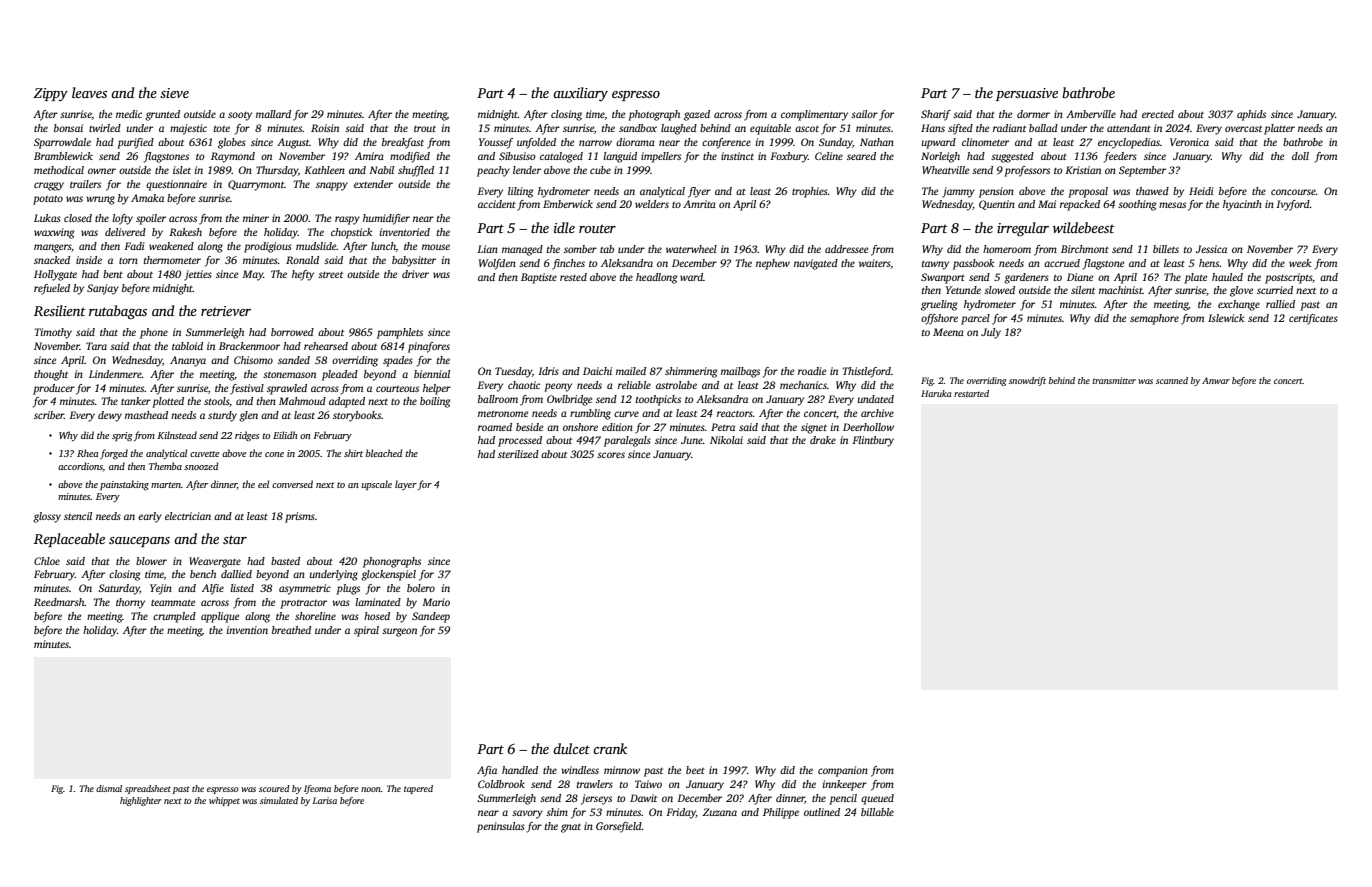  What do you see at coordinates (325, 800) in the page?
I see `Larisa` at bounding box center [325, 800].
